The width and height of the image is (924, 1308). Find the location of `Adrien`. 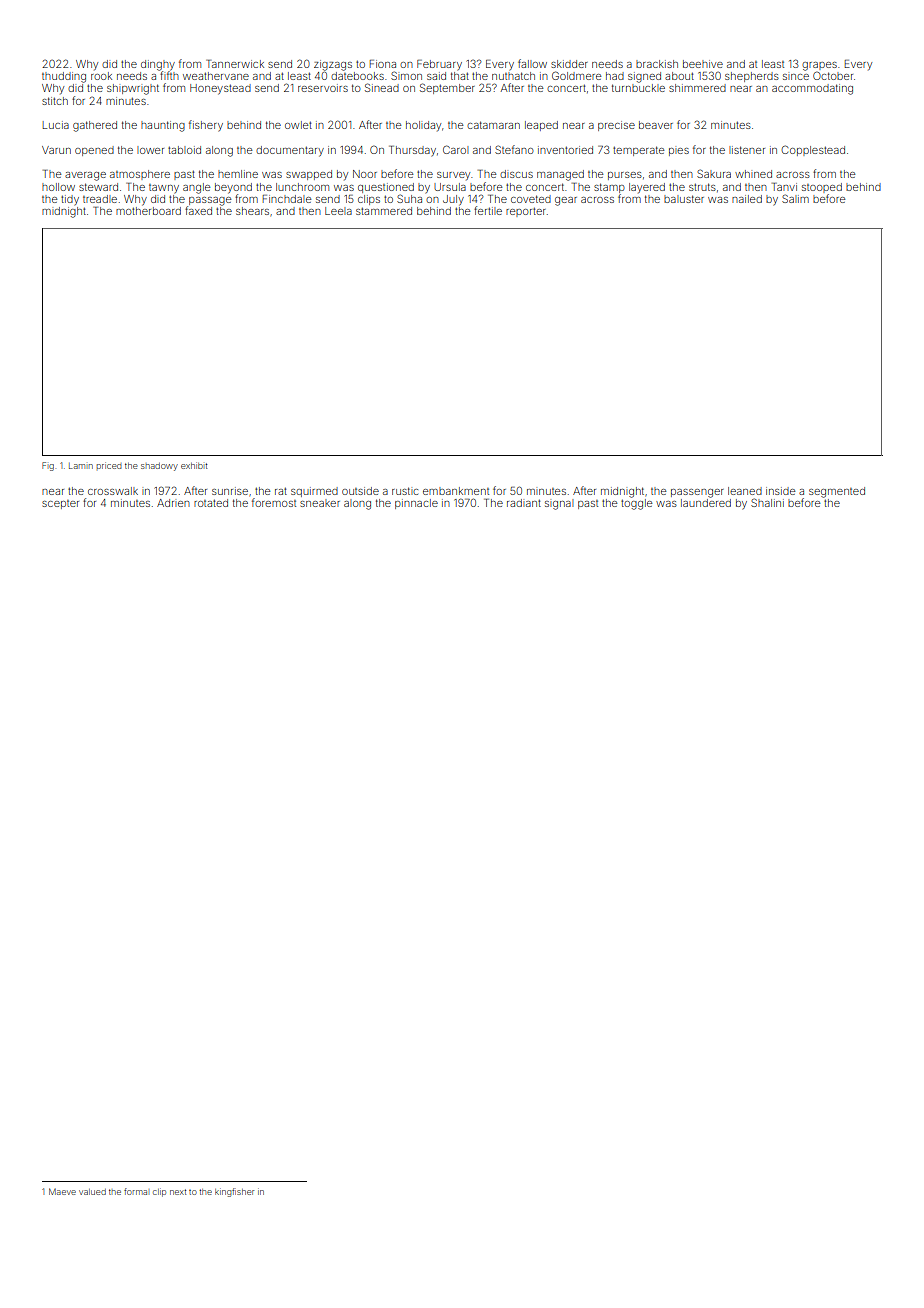

Adrien is located at coordinates (173, 503).
